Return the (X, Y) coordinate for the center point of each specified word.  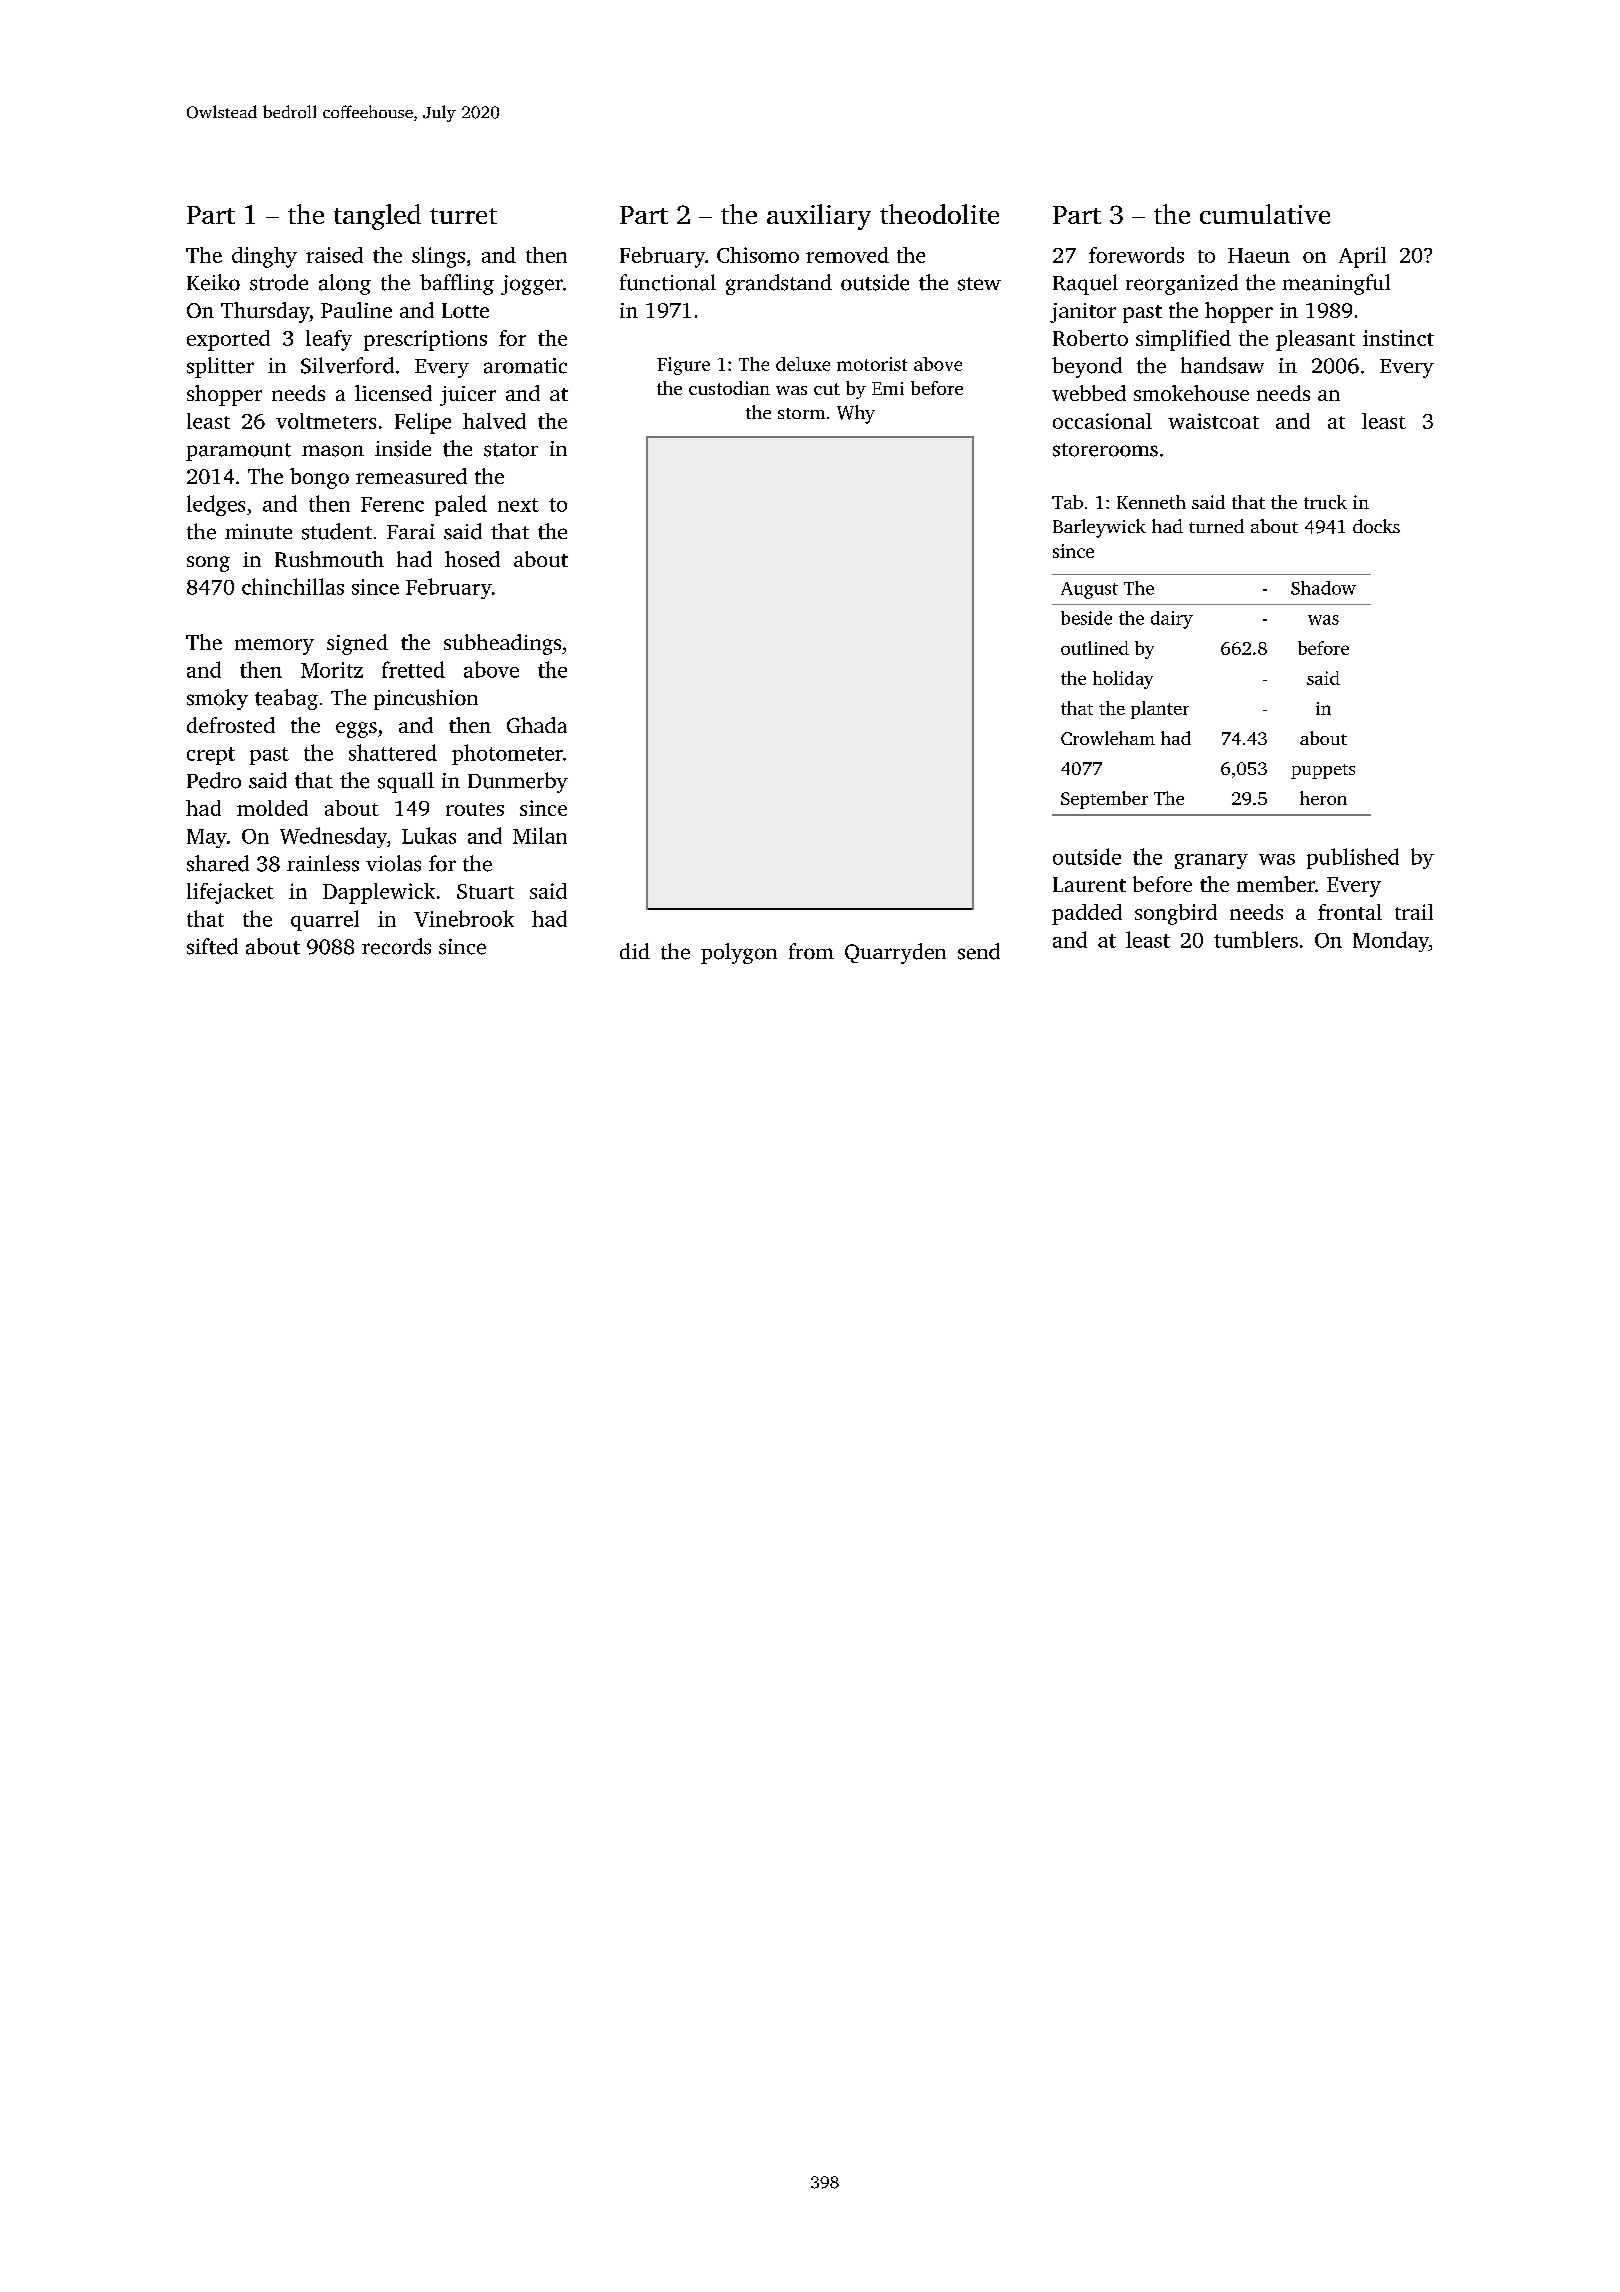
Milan (540, 835)
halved (494, 421)
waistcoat (1213, 421)
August (1089, 590)
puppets (1323, 771)
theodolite (939, 214)
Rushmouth (329, 559)
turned (1216, 526)
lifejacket (230, 893)
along (345, 284)
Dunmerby (518, 782)
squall (406, 782)
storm (801, 413)
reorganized (1182, 284)
